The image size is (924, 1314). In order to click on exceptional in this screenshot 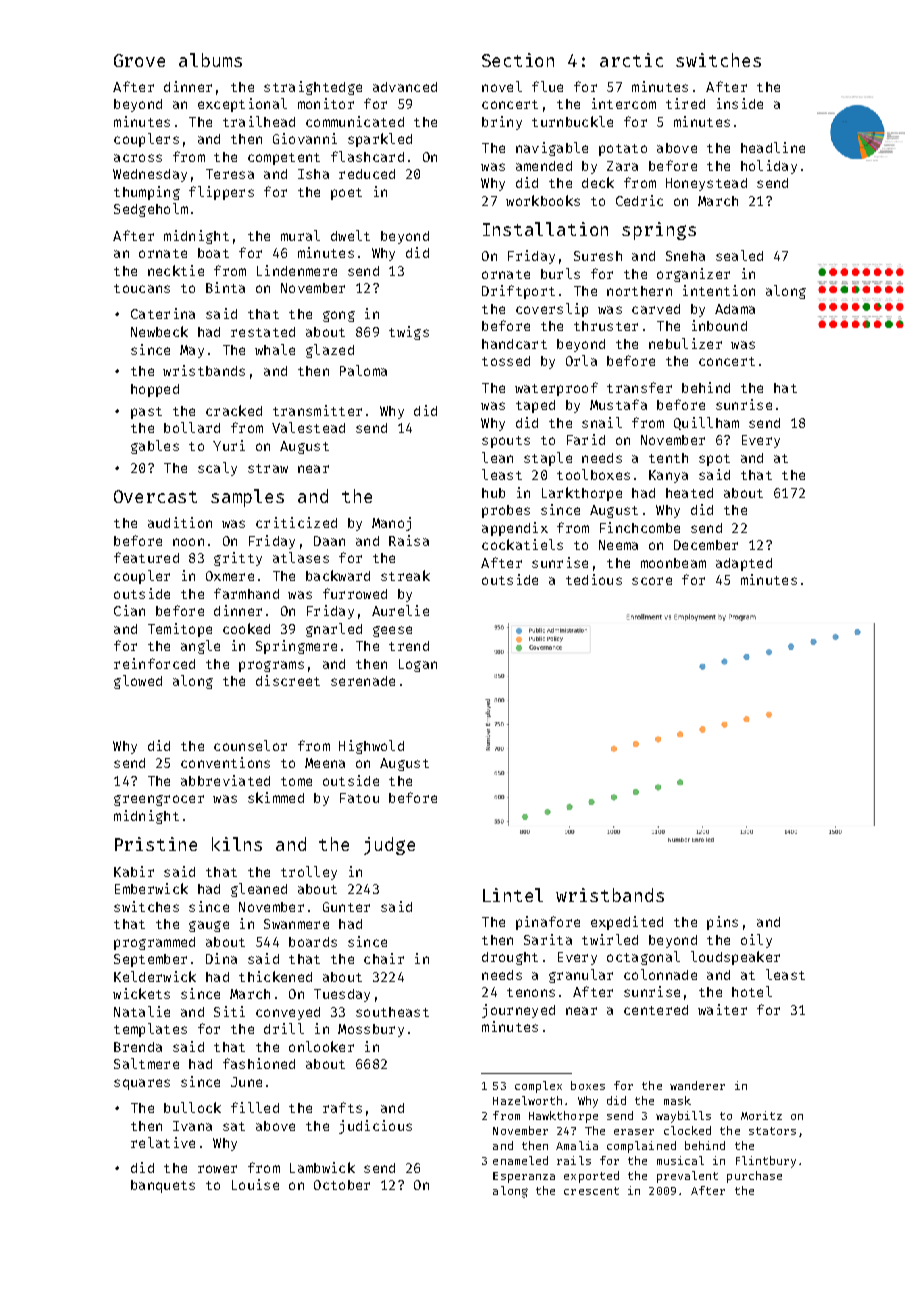, I will do `click(242, 105)`.
